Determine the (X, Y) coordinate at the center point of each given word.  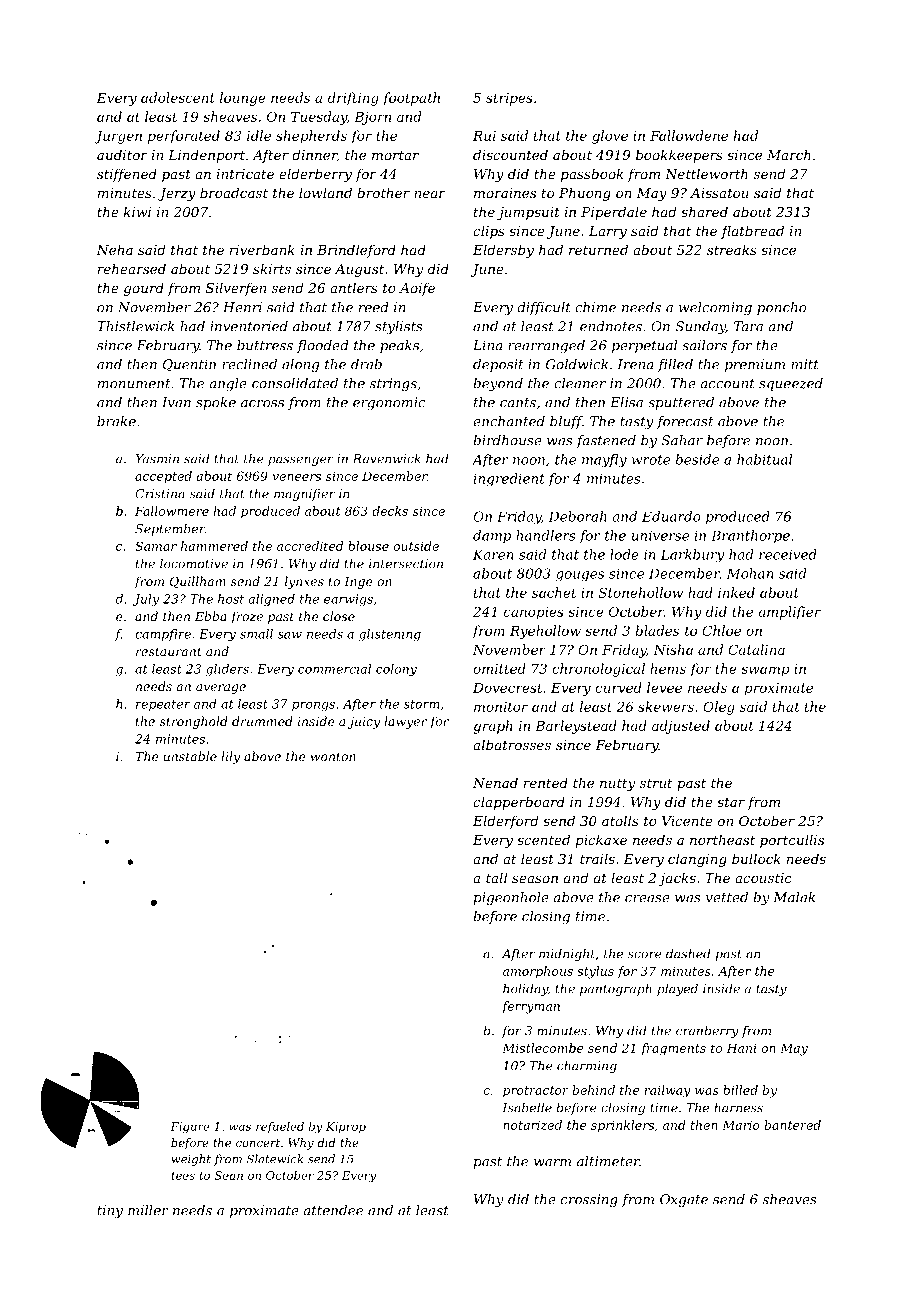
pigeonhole (511, 898)
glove (610, 137)
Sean (229, 1175)
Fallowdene (689, 135)
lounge (243, 99)
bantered (792, 1125)
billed (740, 1090)
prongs (313, 706)
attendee (333, 1210)
